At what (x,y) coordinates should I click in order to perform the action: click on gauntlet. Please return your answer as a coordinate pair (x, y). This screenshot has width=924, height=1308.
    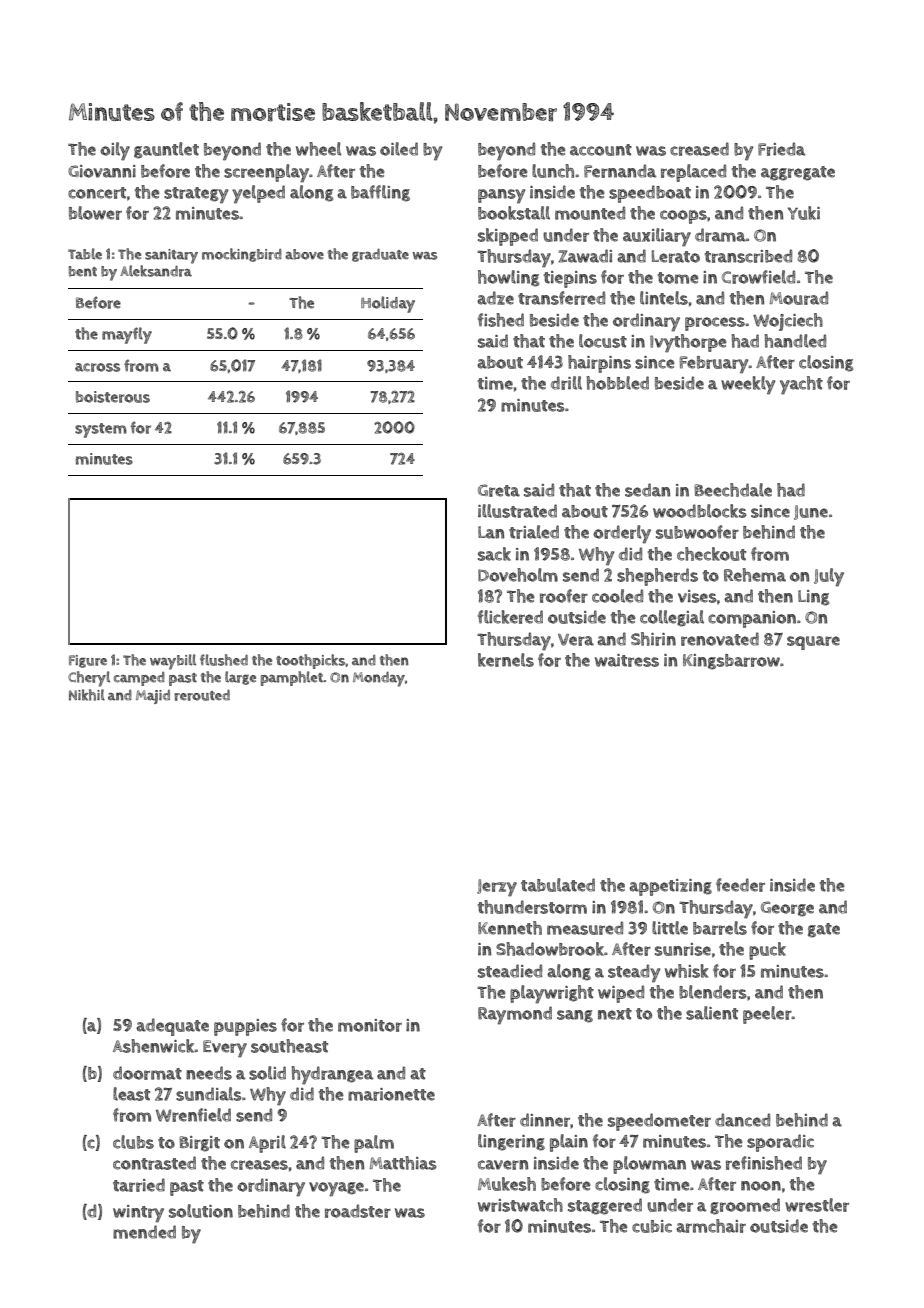
    Looking at the image, I should click on (166, 150).
